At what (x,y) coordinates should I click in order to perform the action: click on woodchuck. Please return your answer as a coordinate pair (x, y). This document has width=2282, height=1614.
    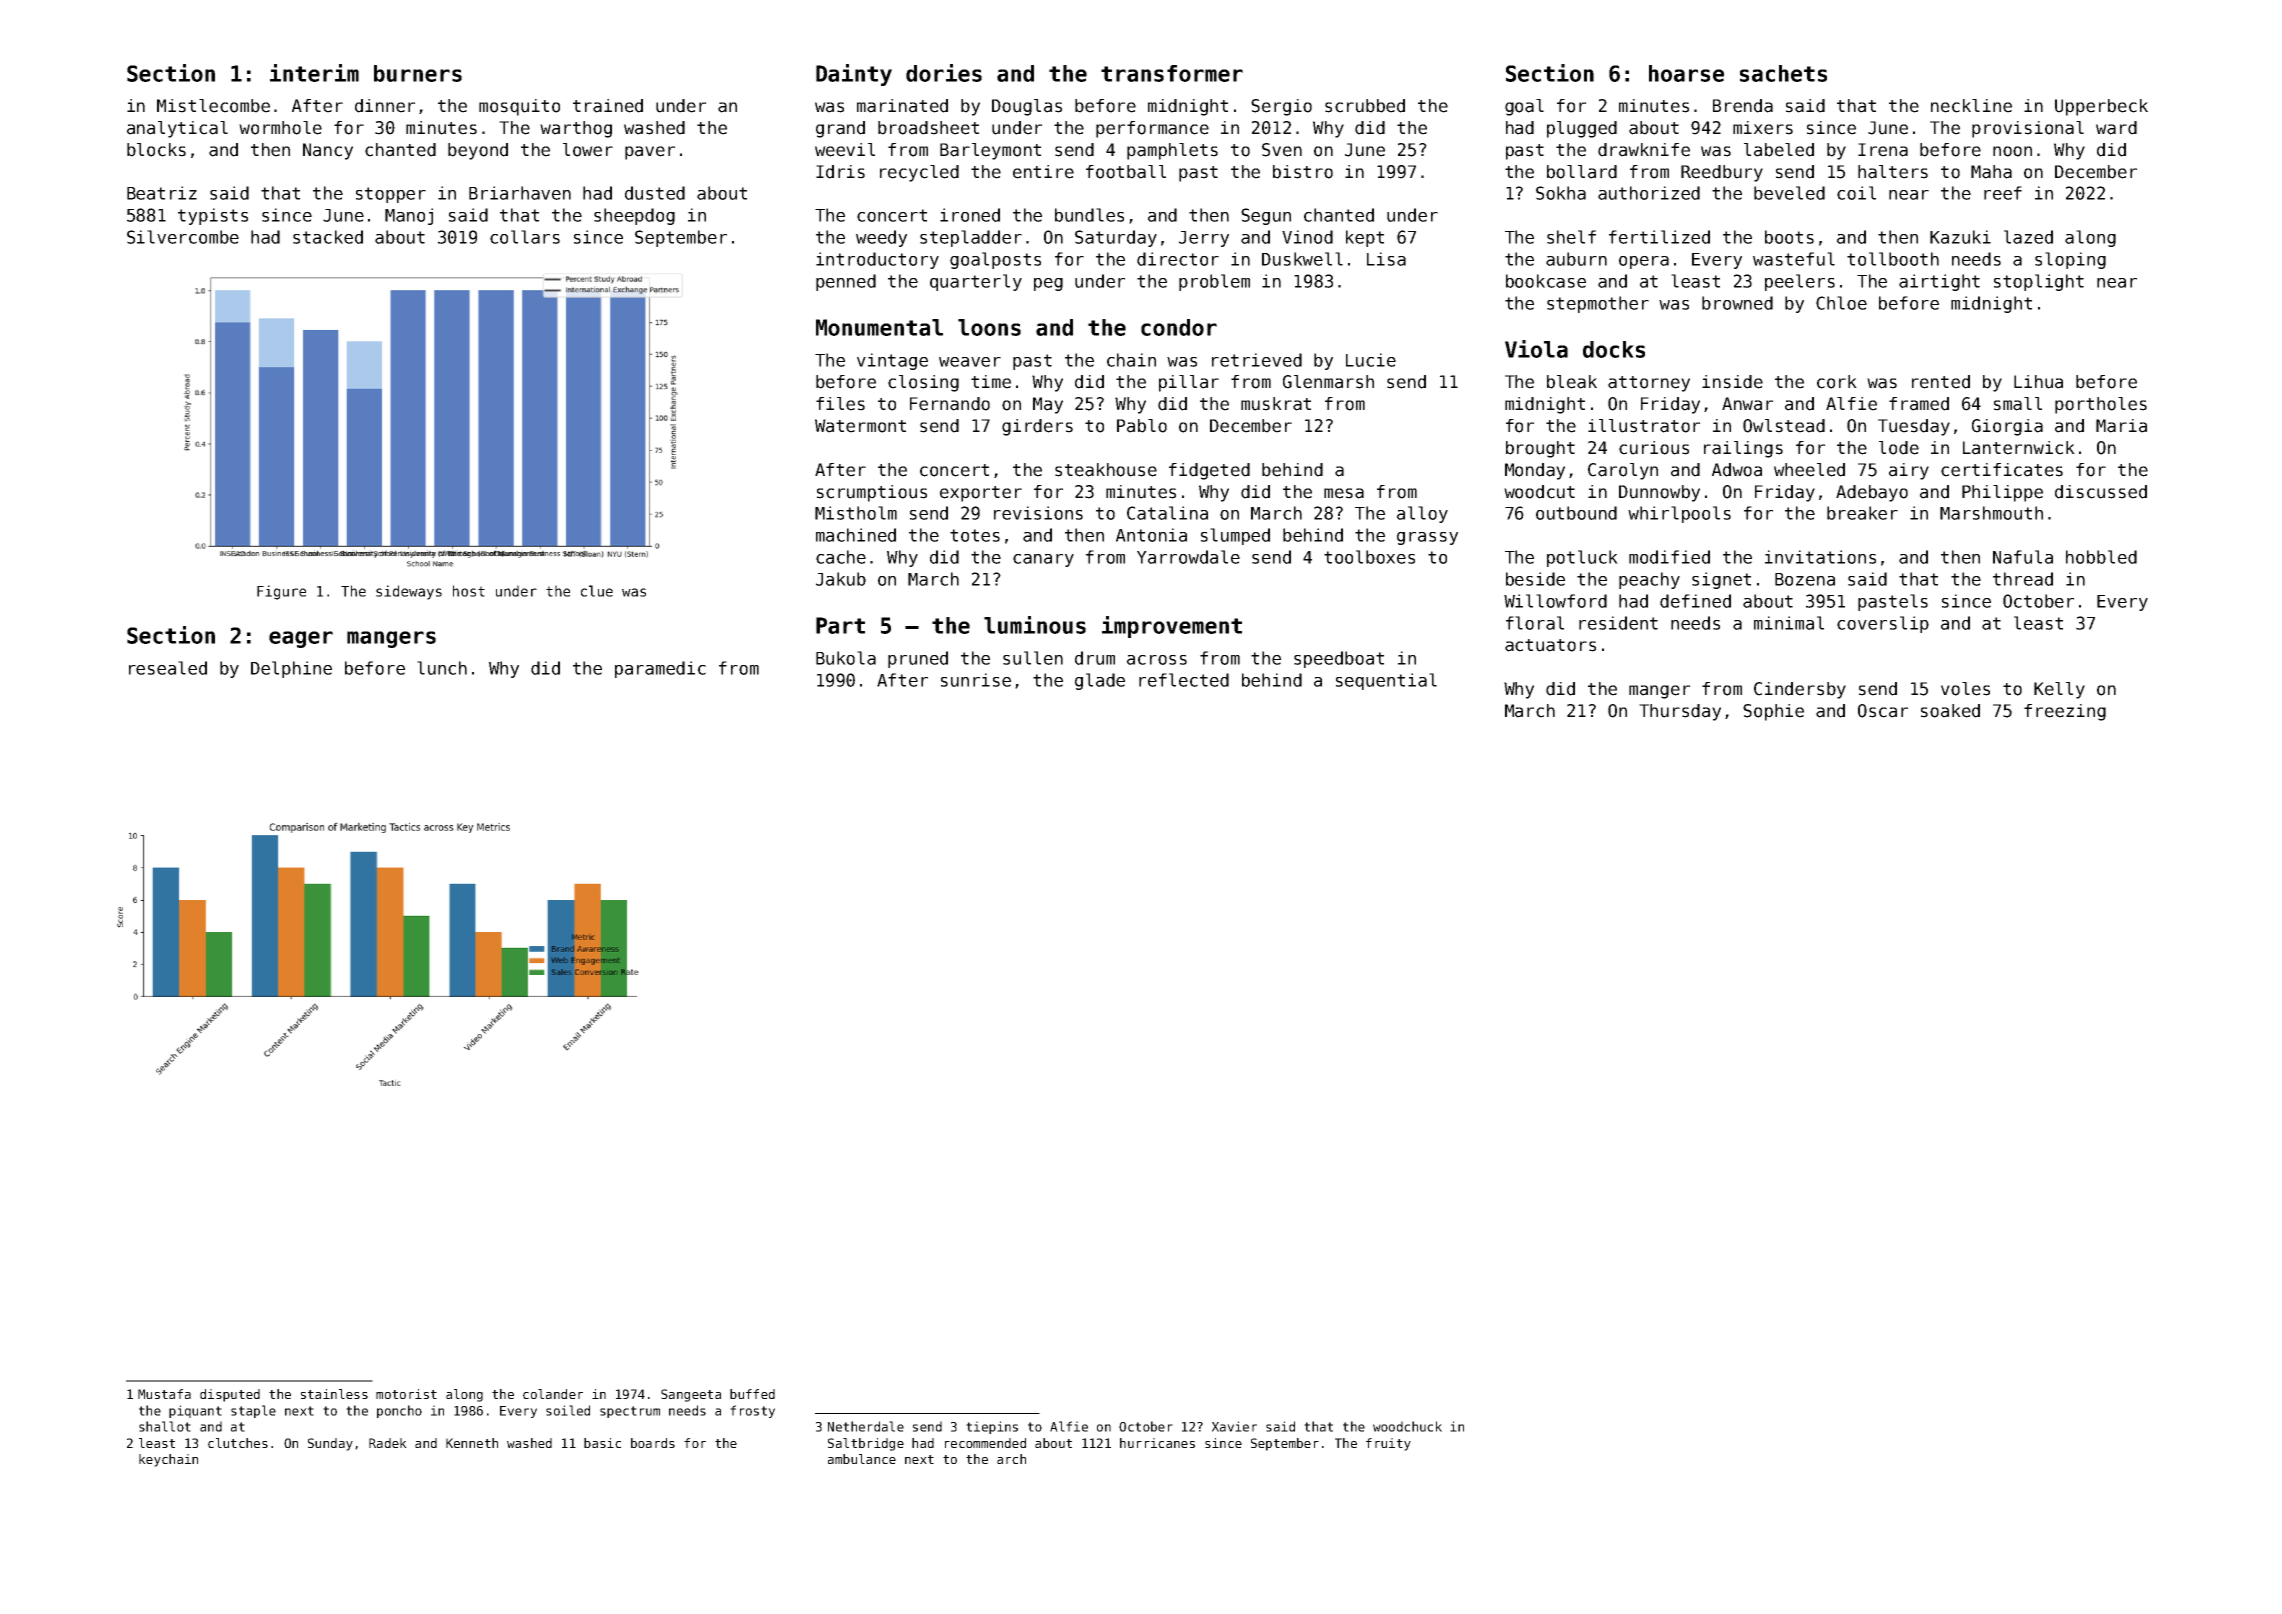
    Looking at the image, I should click on (1407, 1426).
